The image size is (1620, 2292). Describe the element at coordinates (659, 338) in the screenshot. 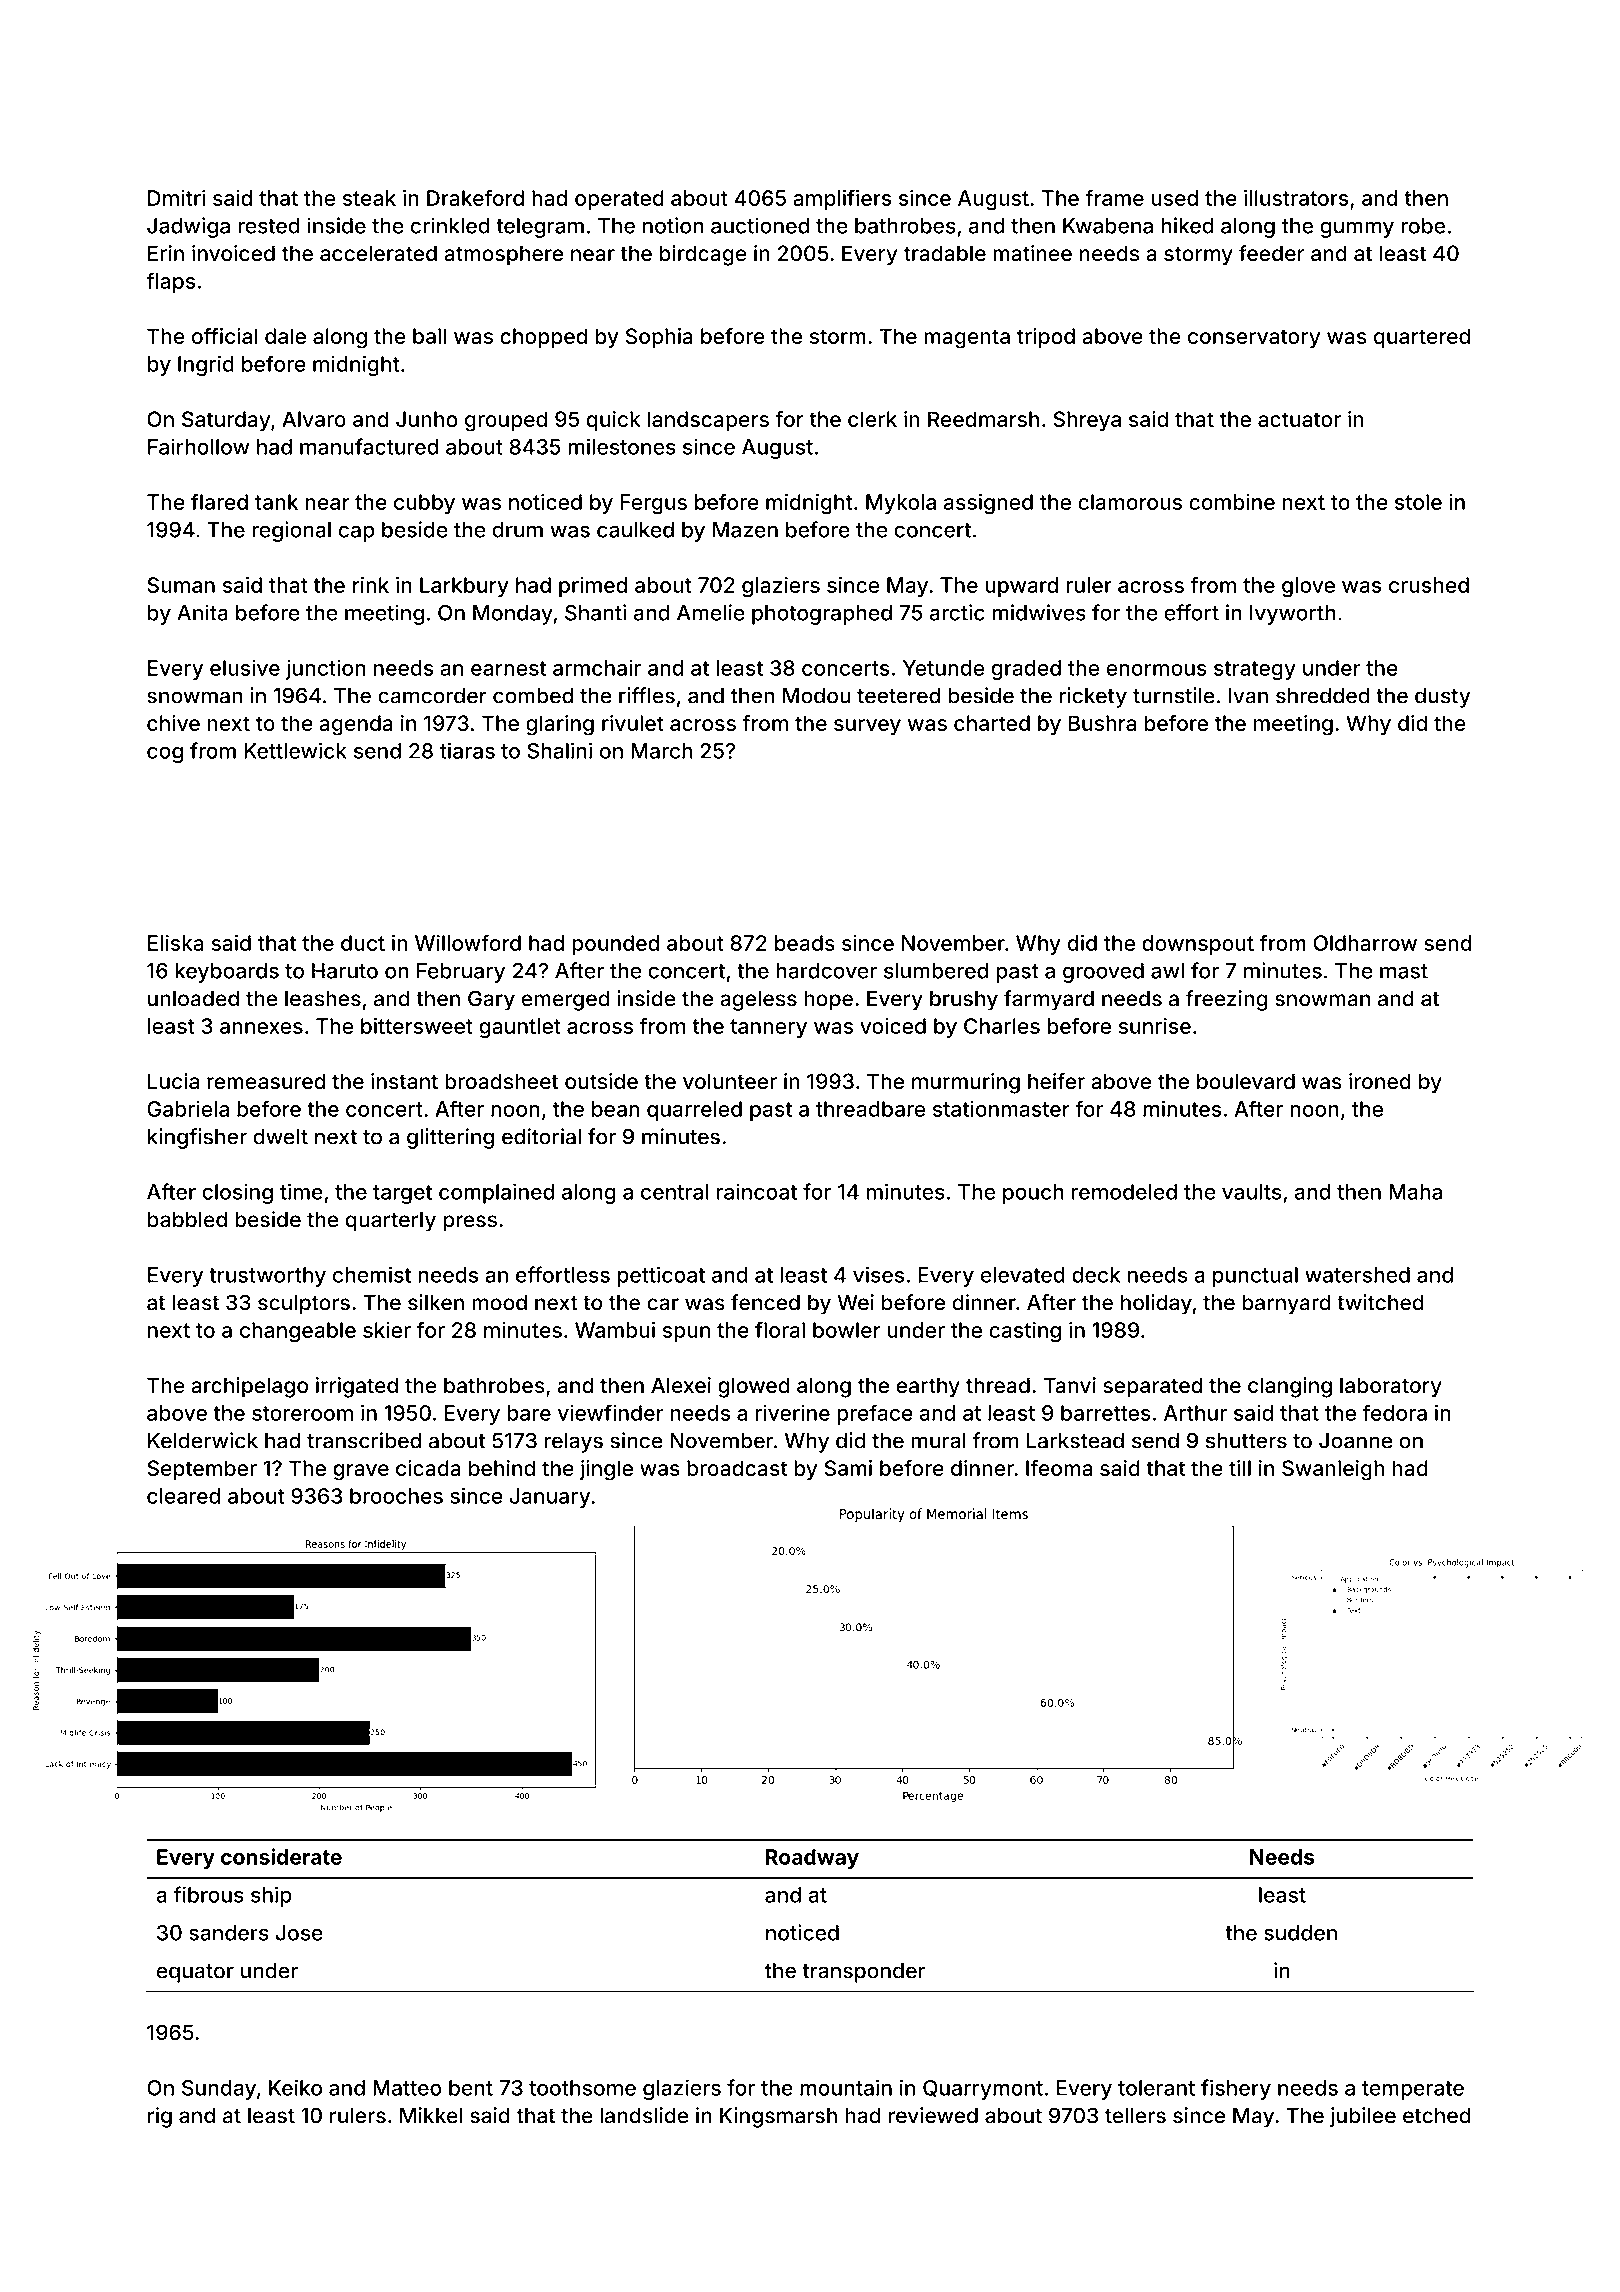

I see `Sophia` at that location.
